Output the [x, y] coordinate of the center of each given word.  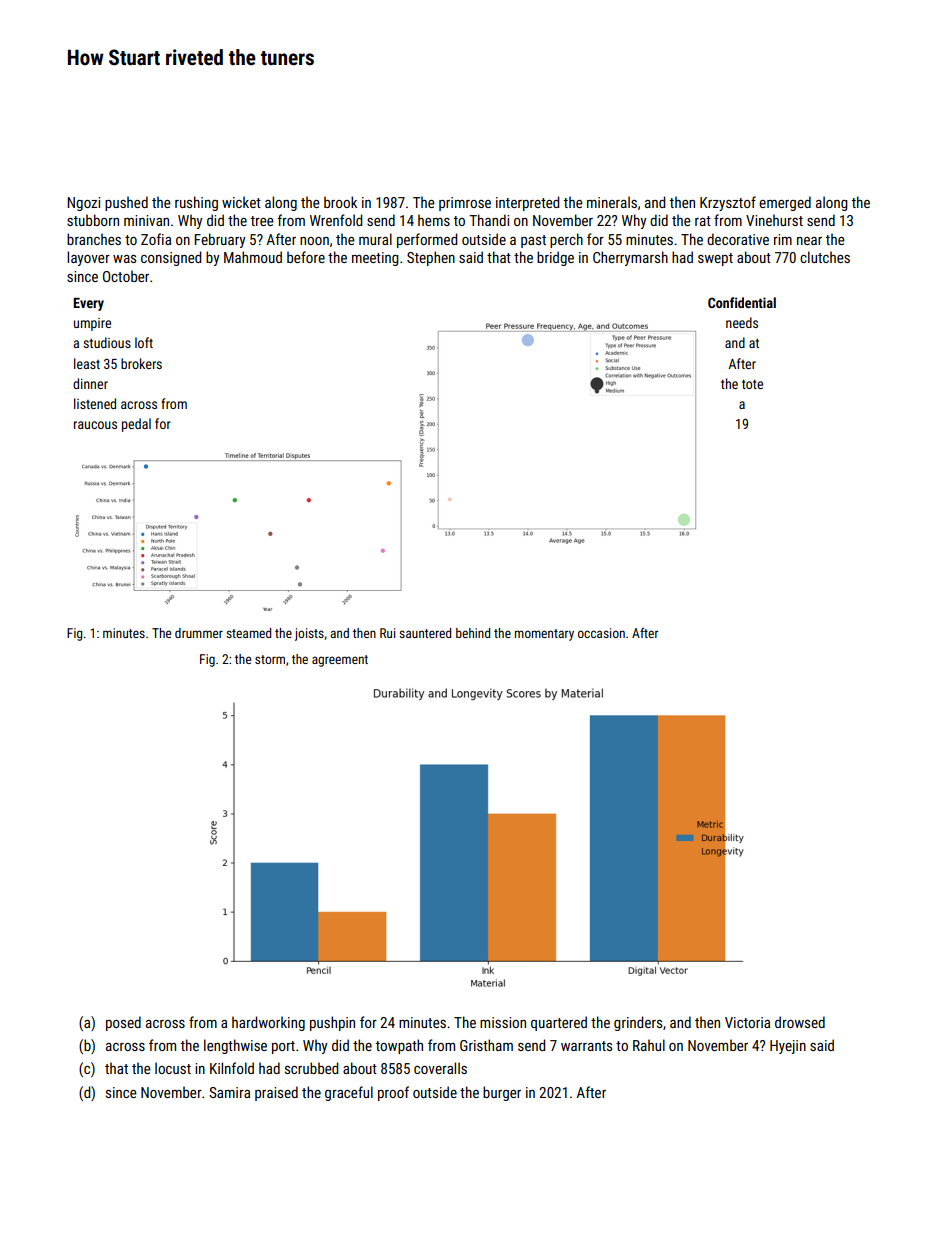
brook [340, 202]
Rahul [649, 1045]
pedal [136, 425]
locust [173, 1068]
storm [270, 659]
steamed [248, 633]
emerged [785, 203]
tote [752, 384]
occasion [601, 633]
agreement [340, 661]
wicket [241, 202]
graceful [349, 1093]
